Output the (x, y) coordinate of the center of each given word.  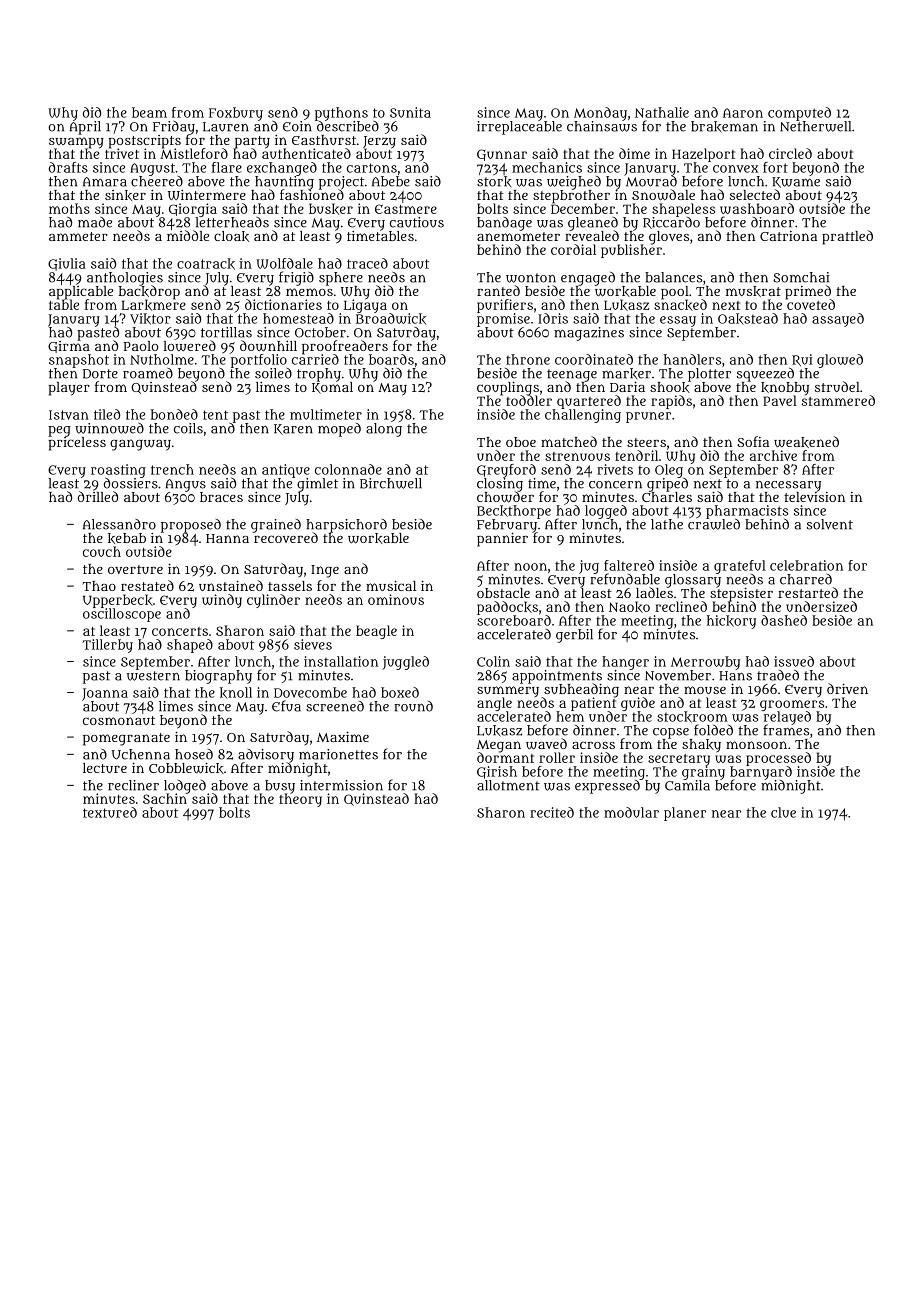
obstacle (503, 593)
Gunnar (502, 155)
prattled (847, 237)
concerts (180, 631)
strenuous (577, 456)
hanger (625, 663)
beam (149, 112)
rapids (671, 402)
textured (110, 812)
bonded (174, 414)
